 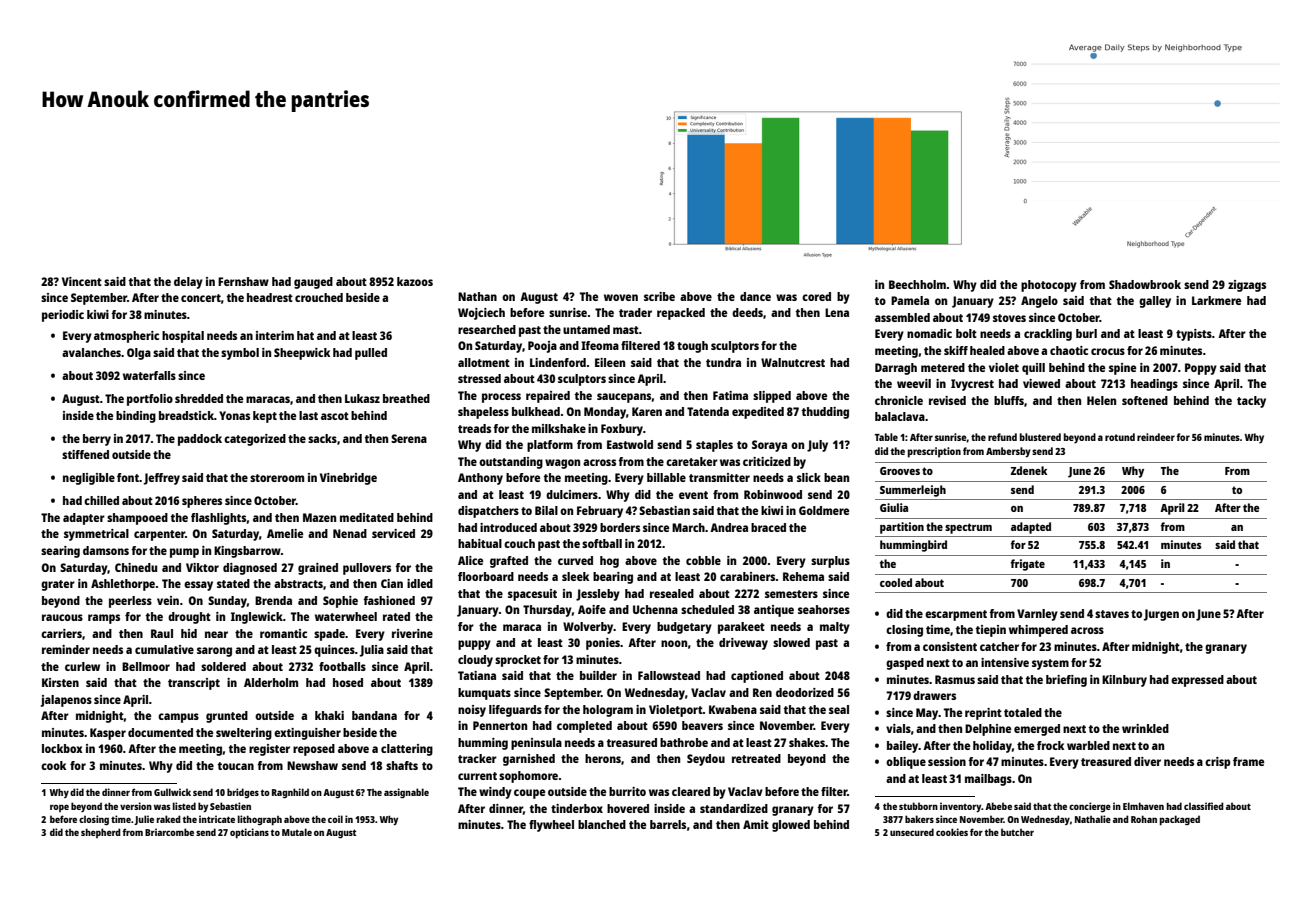 What do you see at coordinates (729, 527) in the screenshot?
I see `Andrea` at bounding box center [729, 527].
